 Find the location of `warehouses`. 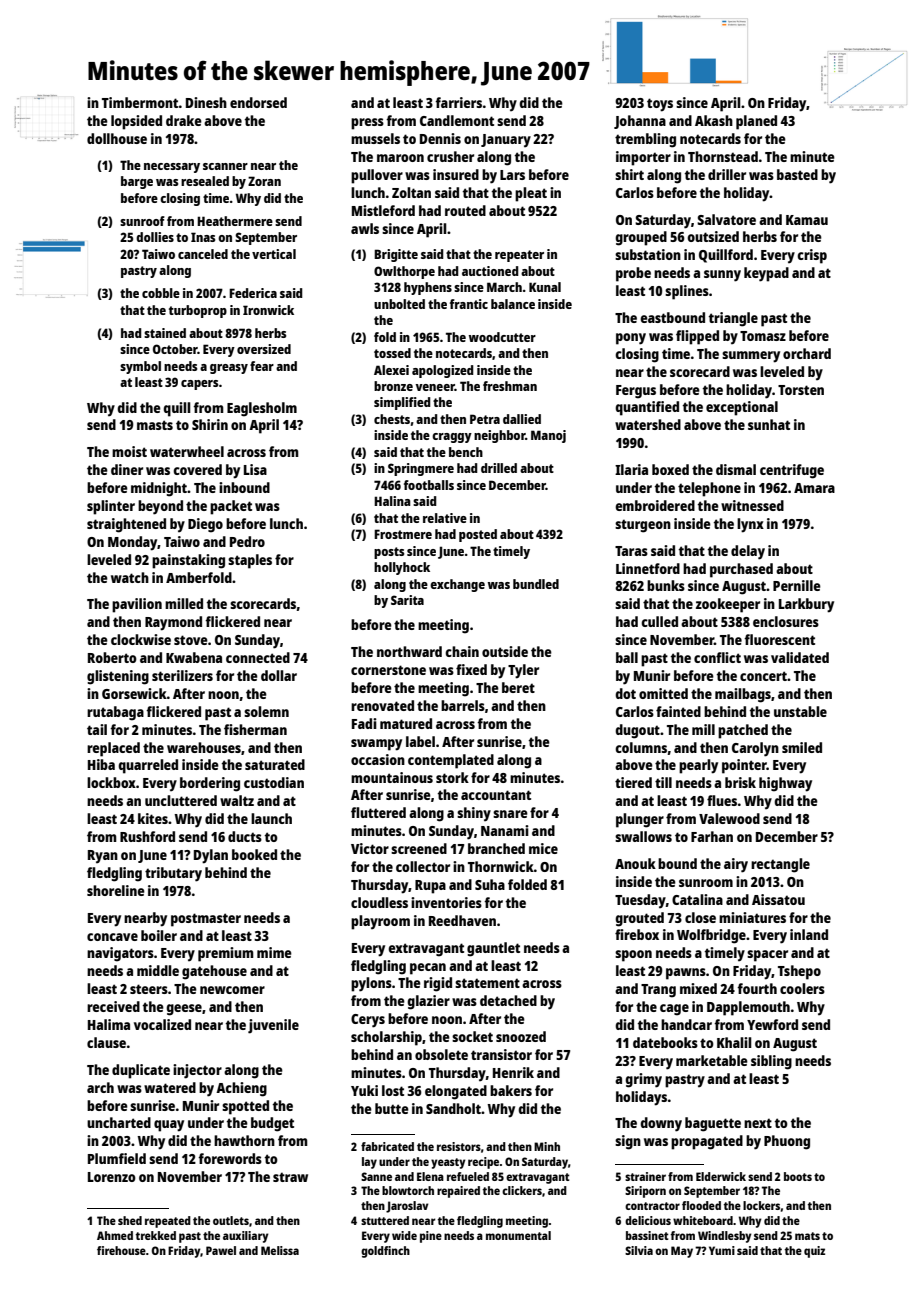

warehouses is located at coordinates (204, 747).
